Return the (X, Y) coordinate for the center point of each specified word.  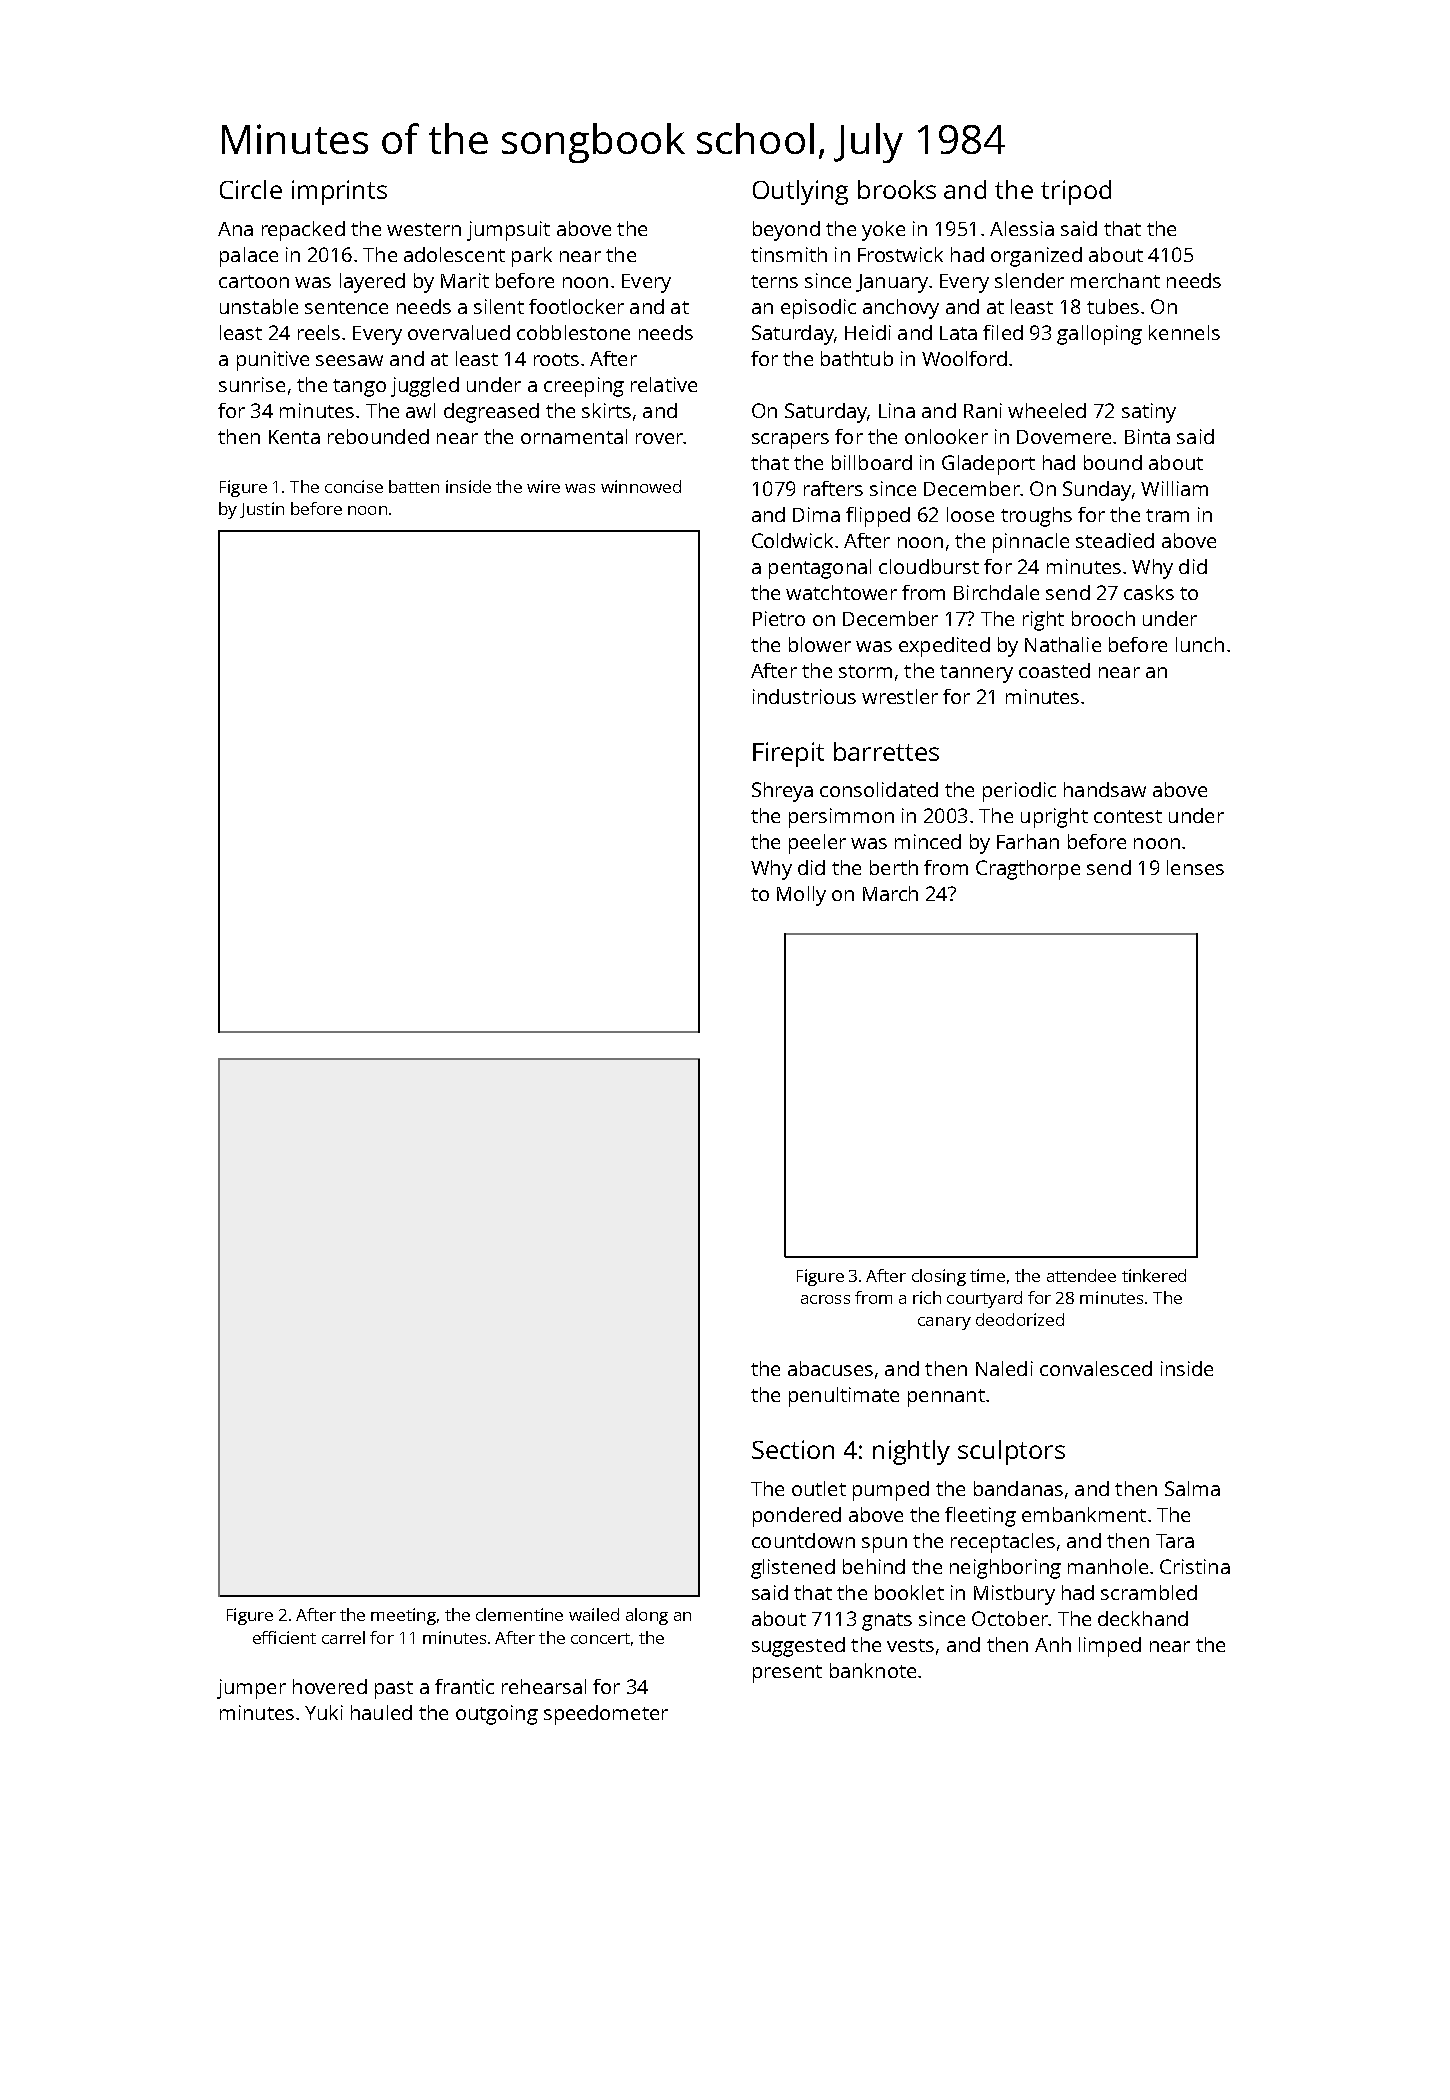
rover (659, 438)
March (890, 893)
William (1174, 488)
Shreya (782, 792)
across (825, 1299)
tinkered (1154, 1275)
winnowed (641, 486)
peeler (817, 844)
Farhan (1028, 841)
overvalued (459, 332)
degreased (491, 413)
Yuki (324, 1712)
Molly (801, 896)
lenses (1195, 867)
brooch (1103, 618)
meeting (403, 1616)
